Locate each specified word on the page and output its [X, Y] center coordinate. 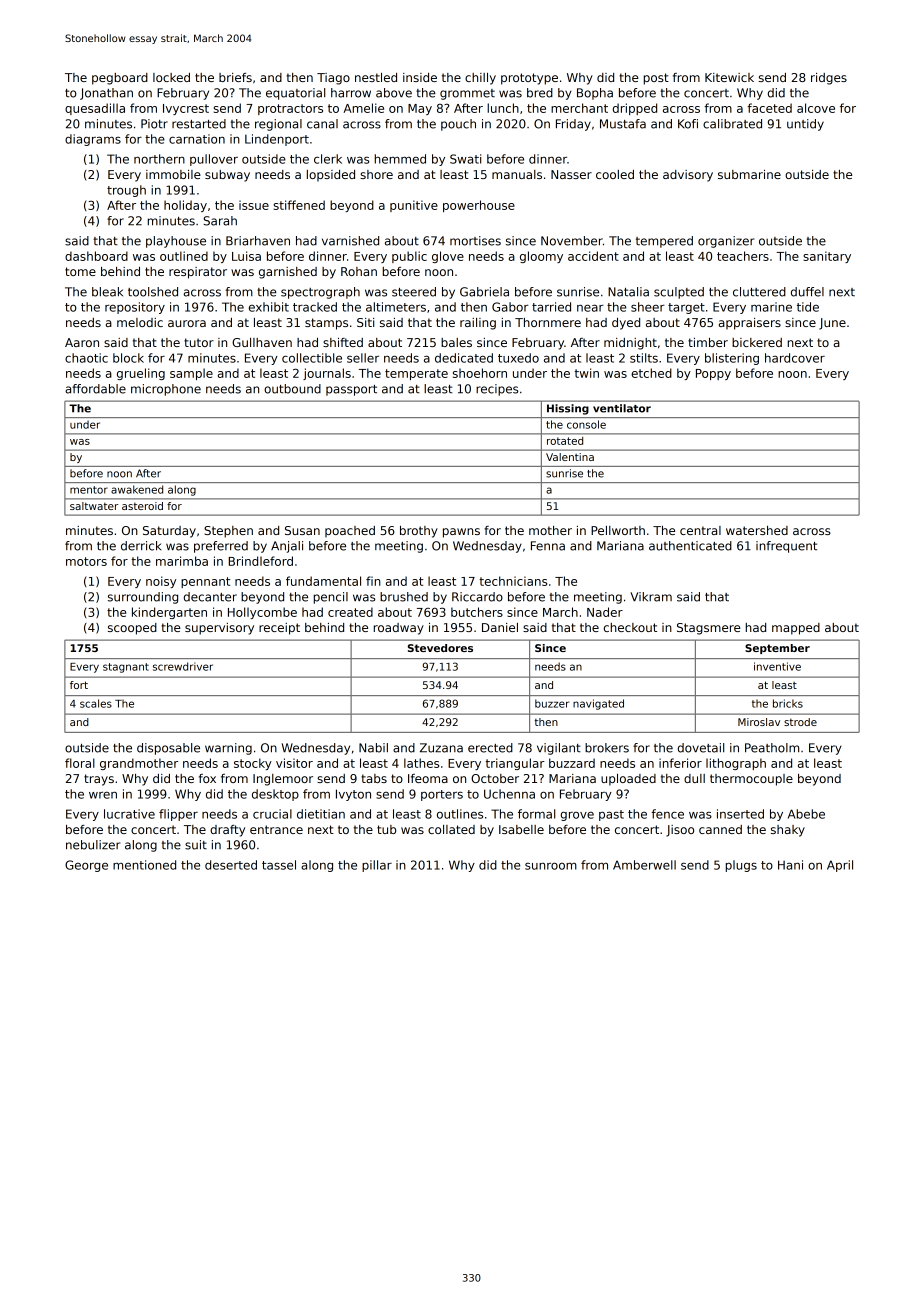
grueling [141, 374]
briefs [235, 77]
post [656, 79]
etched [651, 373]
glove [448, 257]
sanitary [827, 257]
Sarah [220, 221]
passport [351, 390]
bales [456, 342]
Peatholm [772, 748]
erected [490, 748]
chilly [480, 79]
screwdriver [183, 666]
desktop [275, 795]
